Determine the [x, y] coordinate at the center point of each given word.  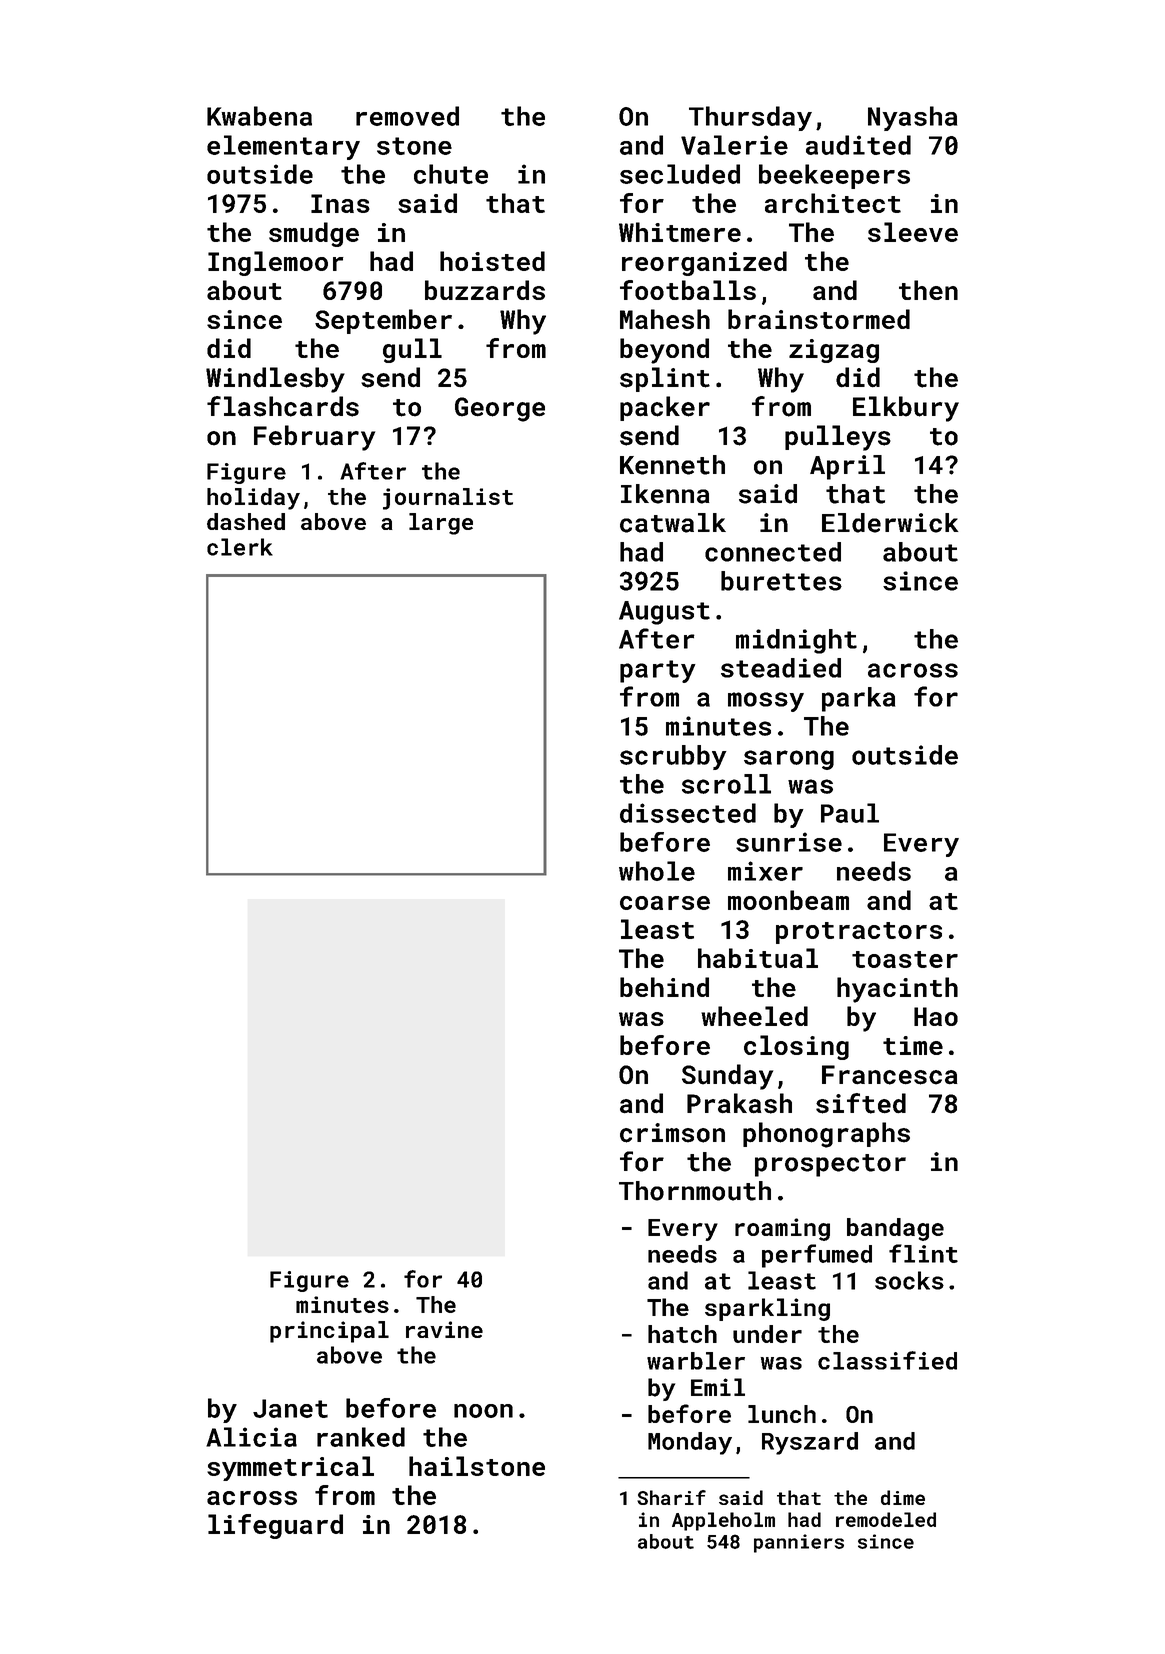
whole [657, 871]
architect [833, 203]
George [500, 409]
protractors [859, 933]
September [383, 321]
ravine [444, 1329]
